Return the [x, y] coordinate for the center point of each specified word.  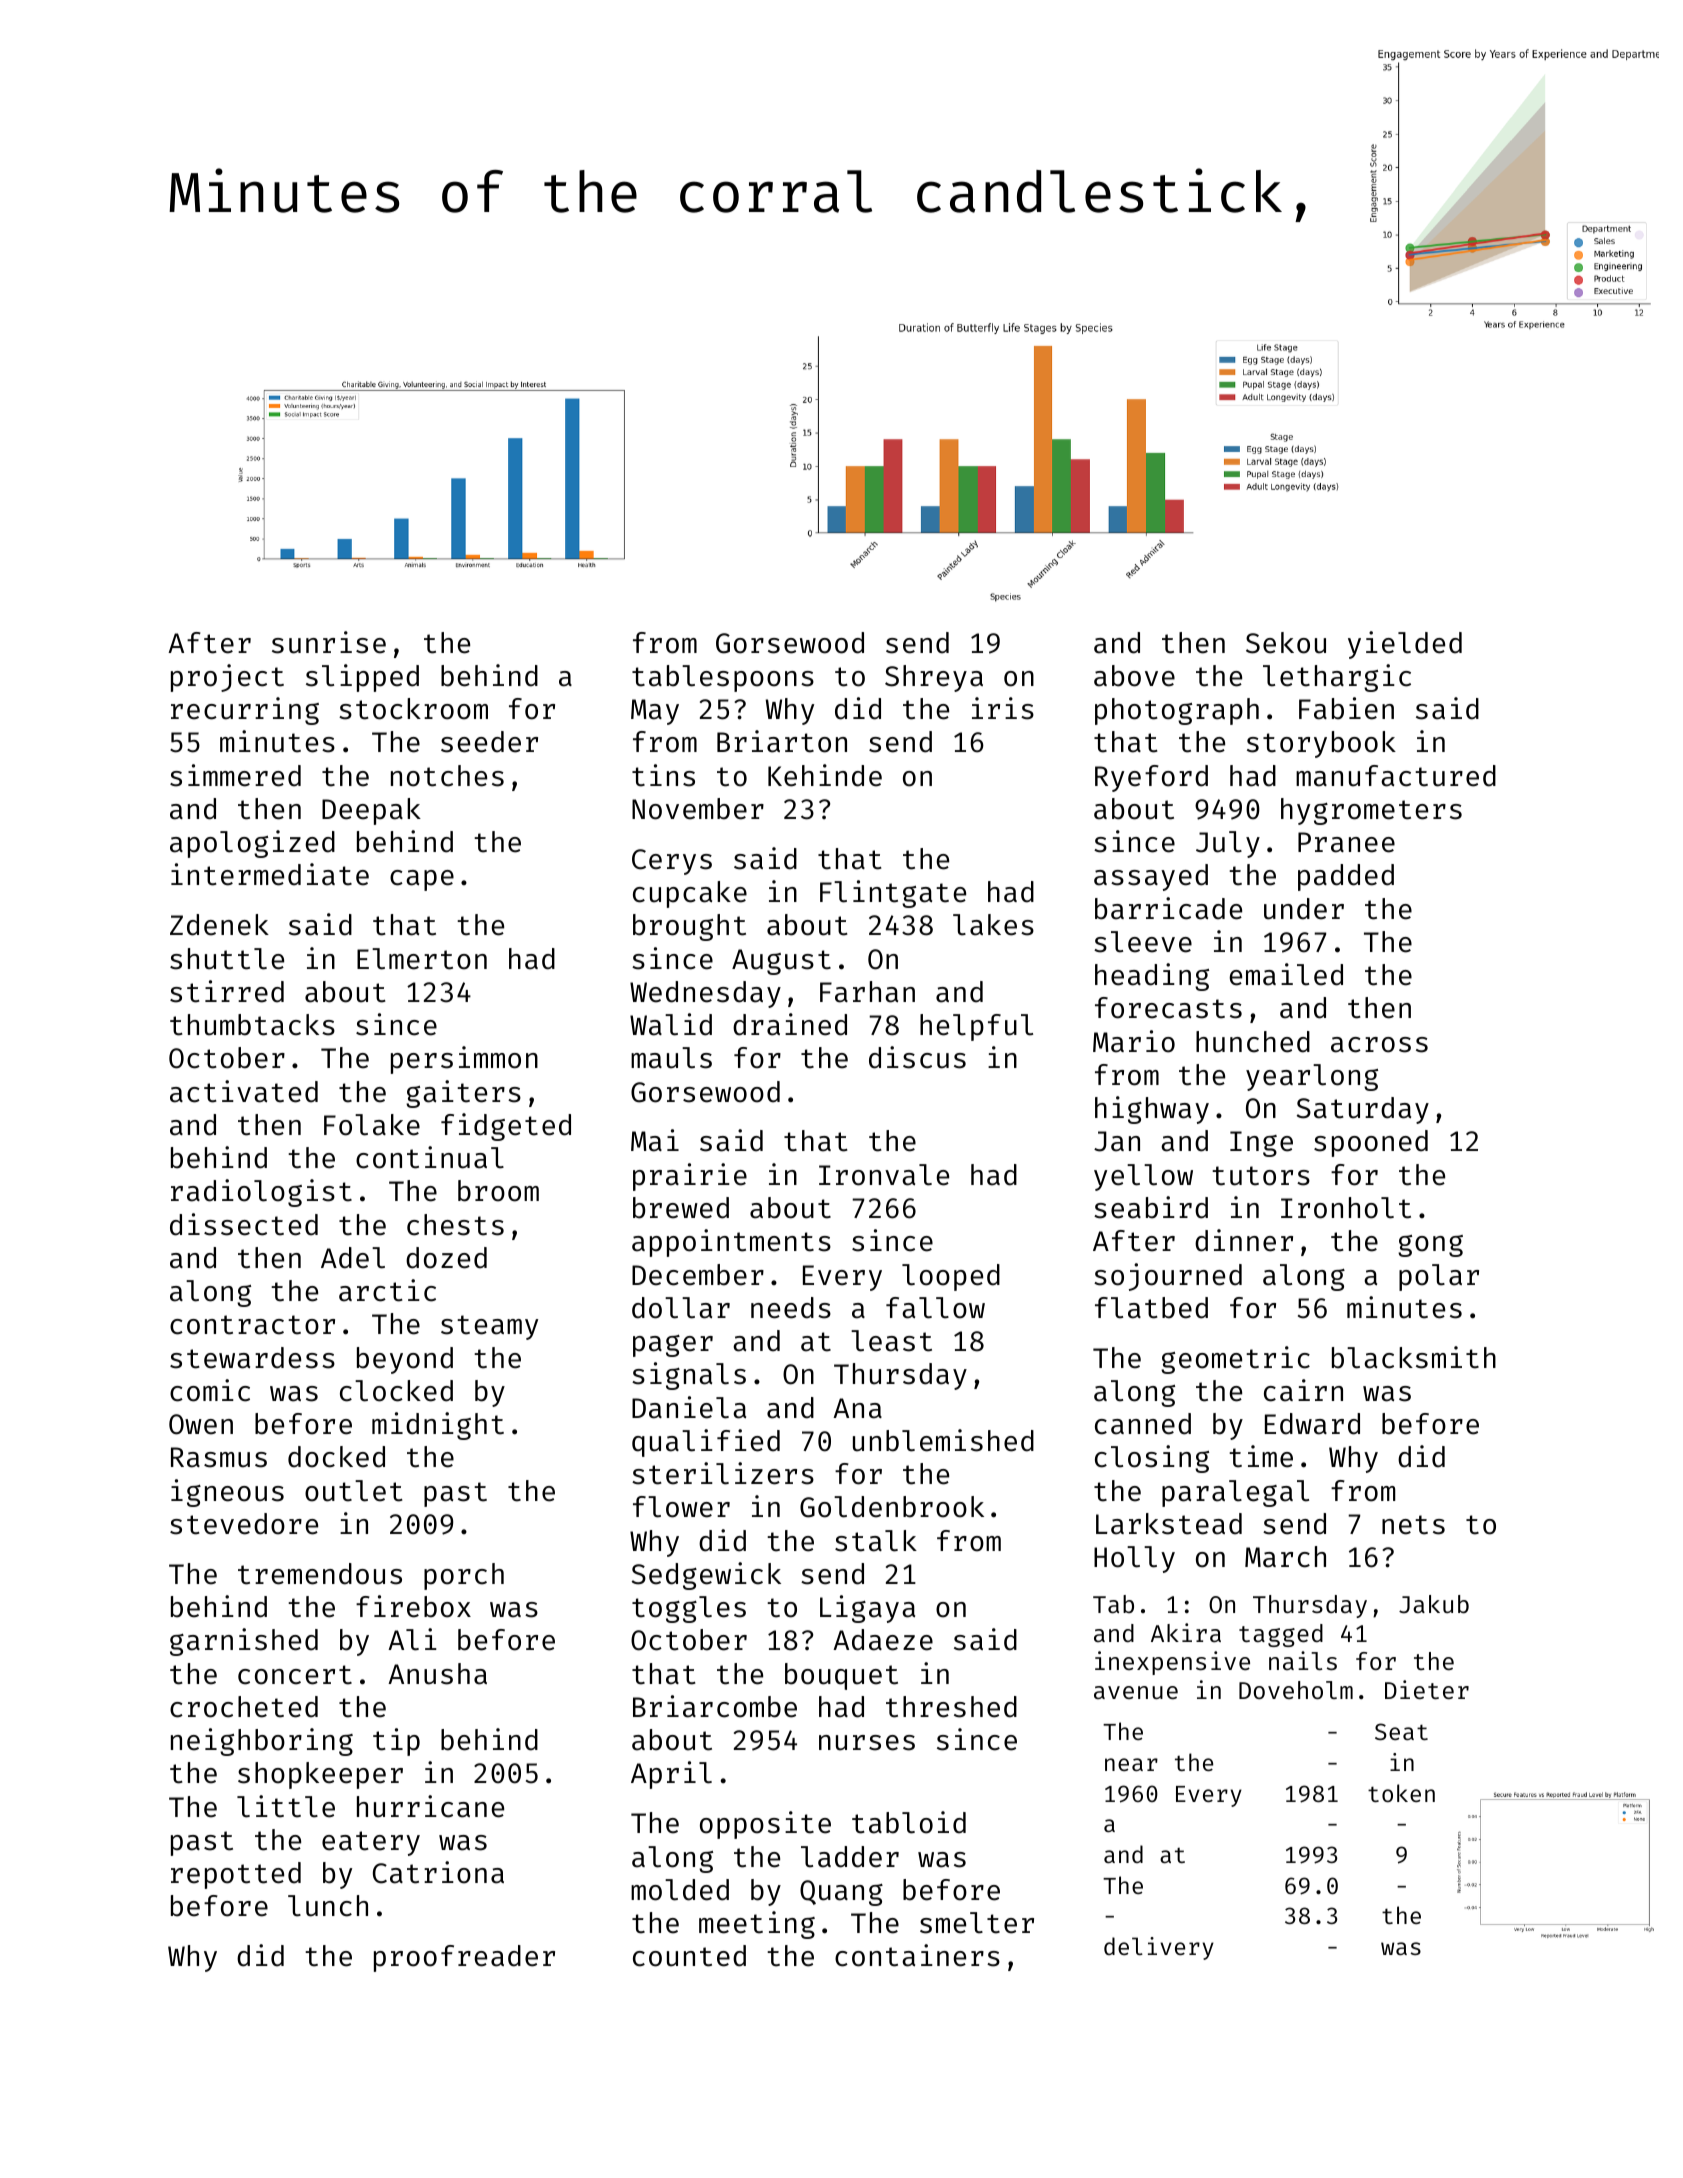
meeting [757, 1925]
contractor [252, 1325]
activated [244, 1091]
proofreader [464, 1958]
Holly [1134, 1559]
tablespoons [723, 678]
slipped [362, 678]
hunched [1253, 1042]
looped [951, 1277]
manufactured [1396, 776]
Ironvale [884, 1175]
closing [1152, 1459]
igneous [227, 1493]
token [1401, 1793]
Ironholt [1346, 1208]
